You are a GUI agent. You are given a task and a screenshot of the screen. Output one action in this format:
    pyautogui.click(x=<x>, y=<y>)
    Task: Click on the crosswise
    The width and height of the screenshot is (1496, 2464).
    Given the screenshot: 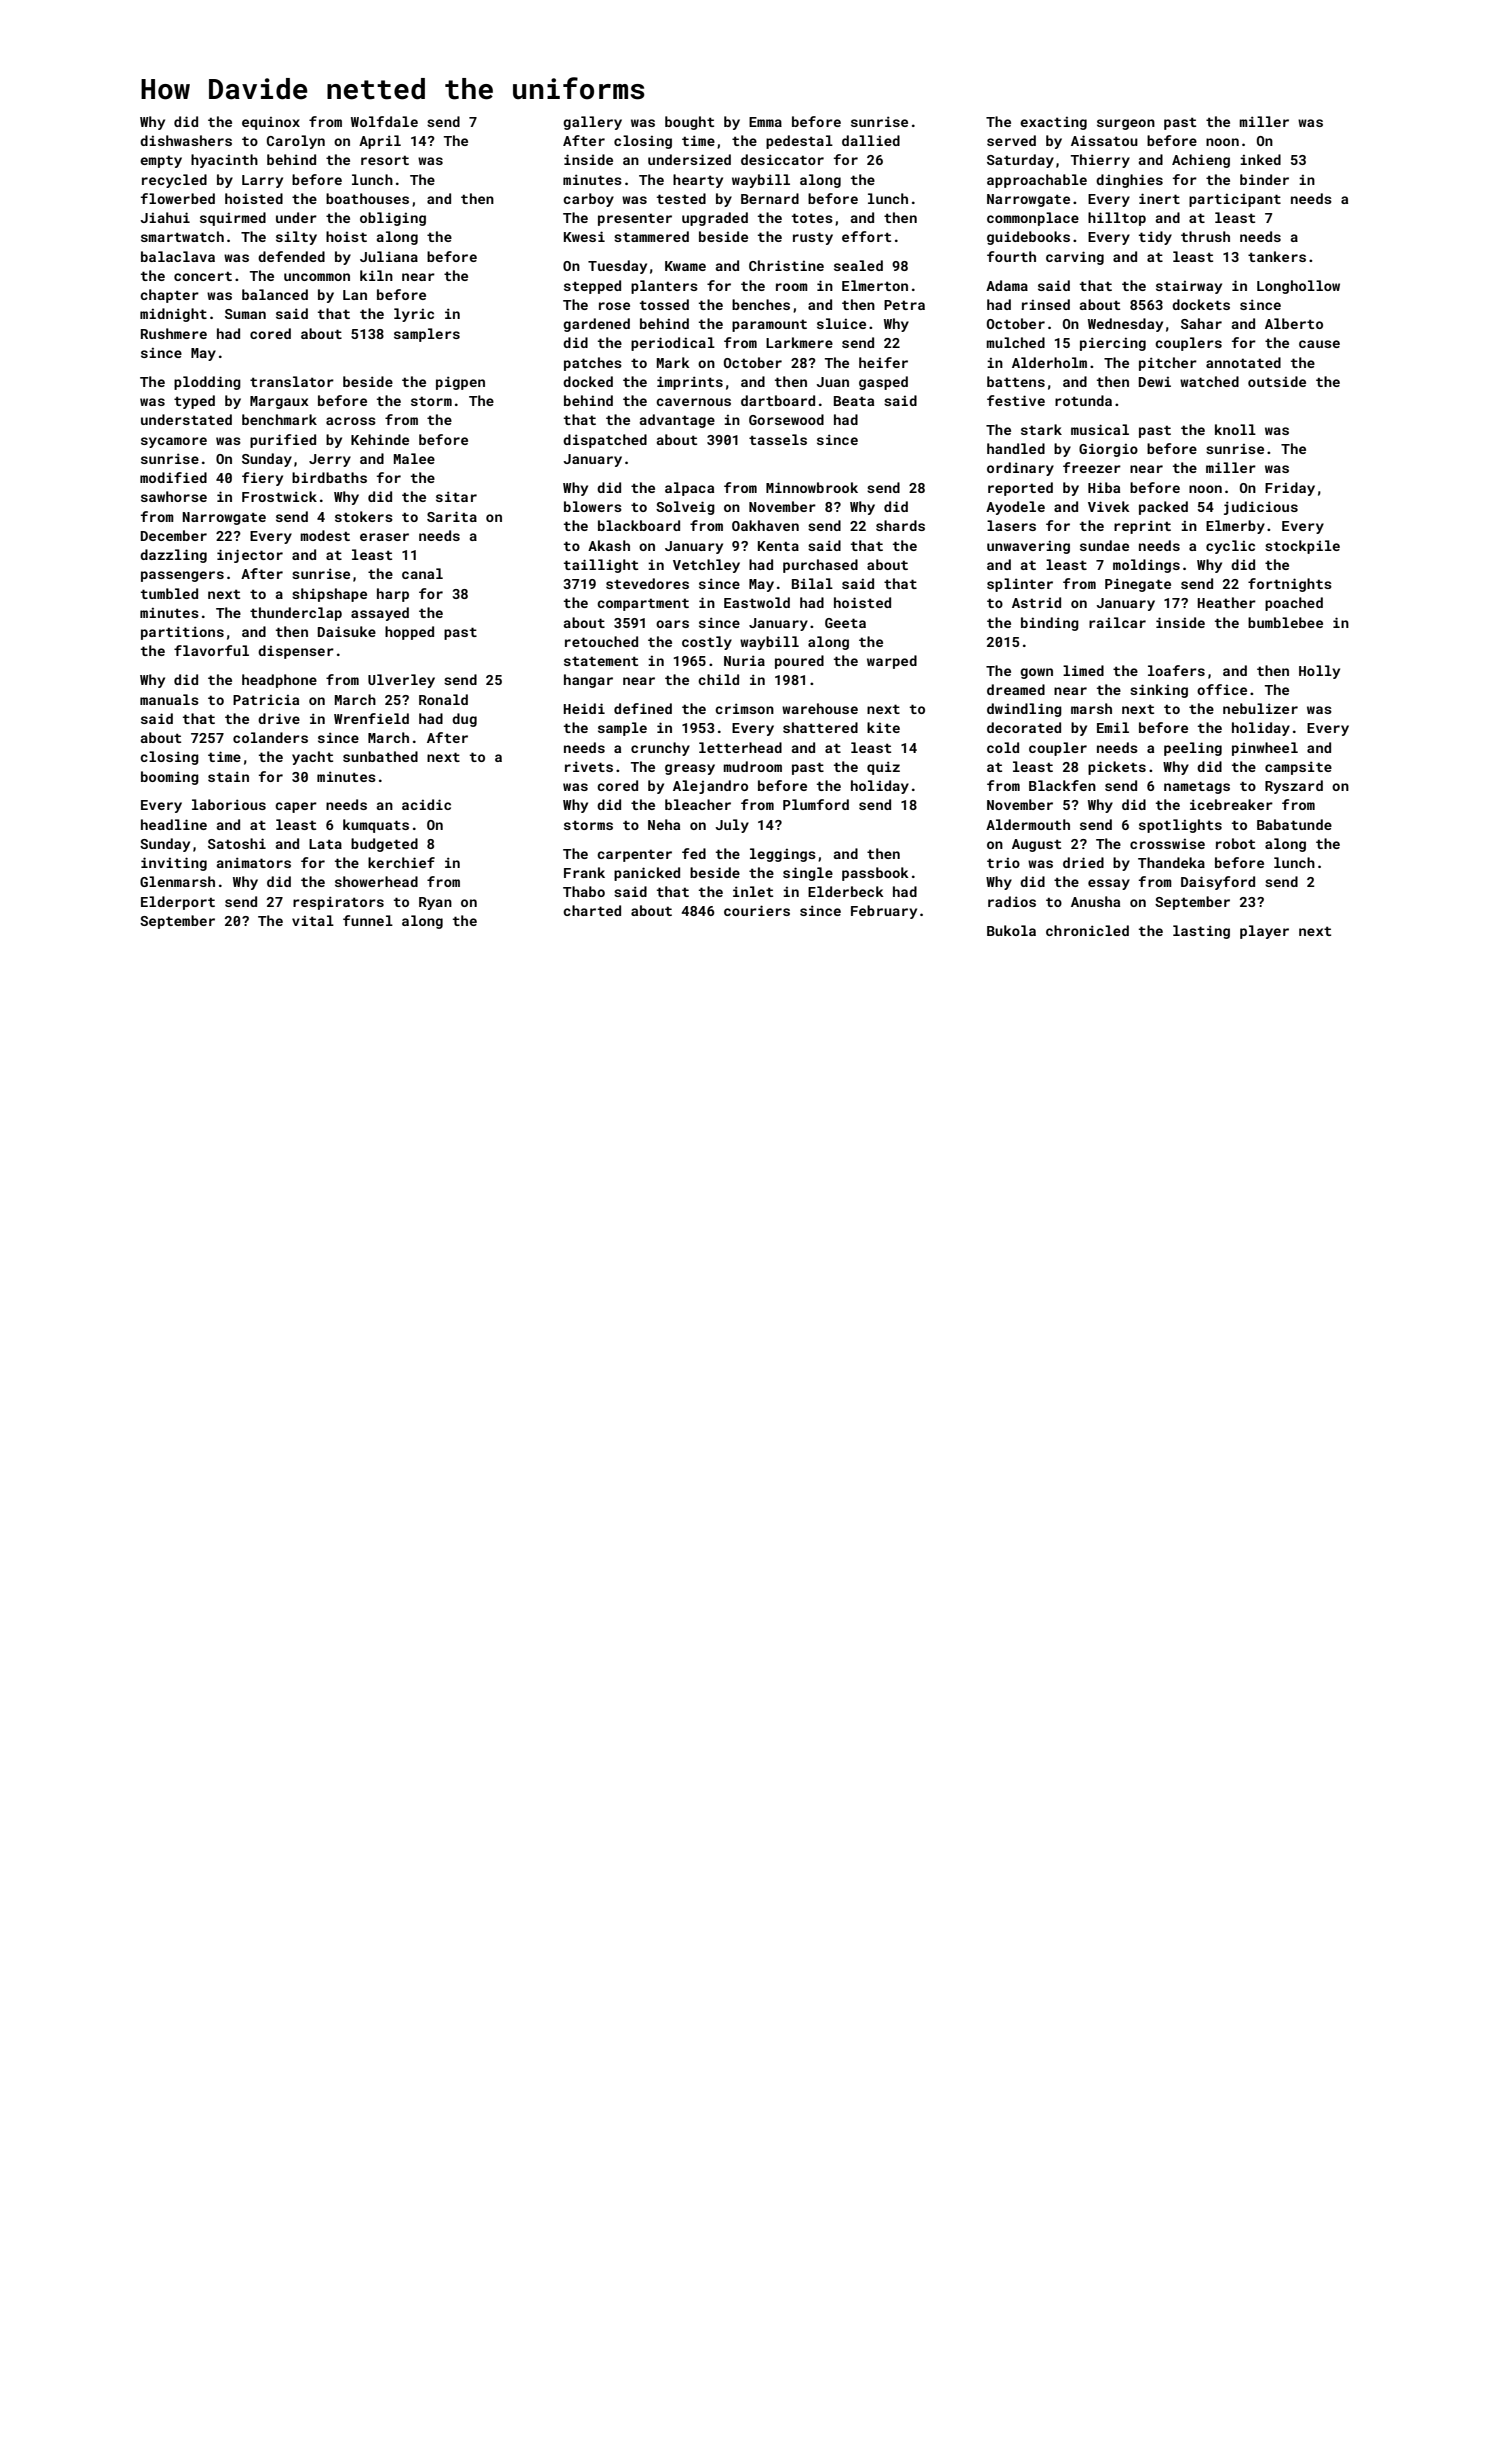 What is the action you would take?
    pyautogui.click(x=1167, y=844)
